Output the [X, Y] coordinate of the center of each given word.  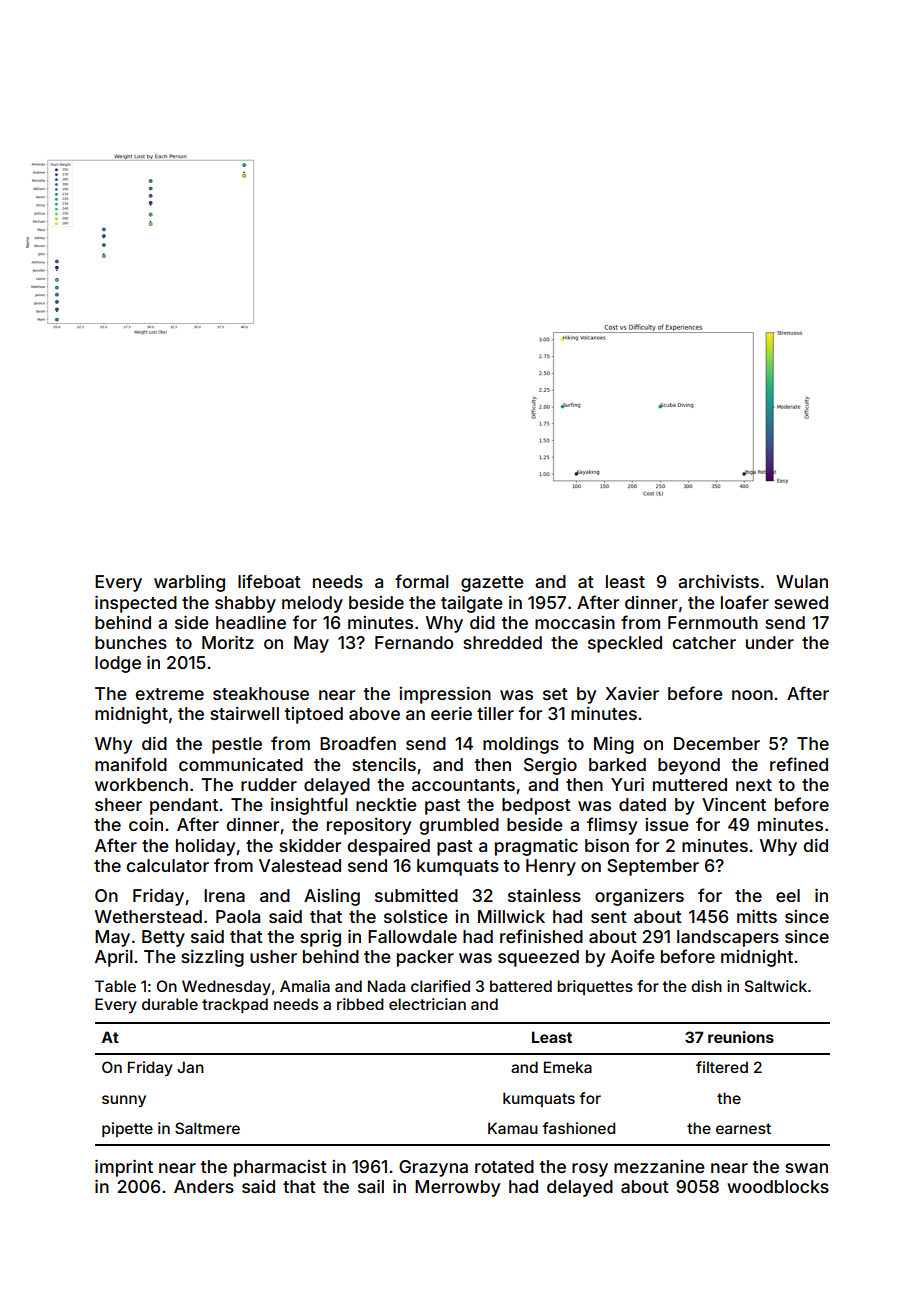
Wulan [802, 581]
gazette [492, 584]
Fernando [414, 642]
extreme [170, 694]
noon [752, 695]
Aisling [332, 897]
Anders [204, 1186]
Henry [551, 867]
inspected [136, 604]
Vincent [734, 804]
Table [115, 986]
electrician [427, 1004]
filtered [722, 1067]
